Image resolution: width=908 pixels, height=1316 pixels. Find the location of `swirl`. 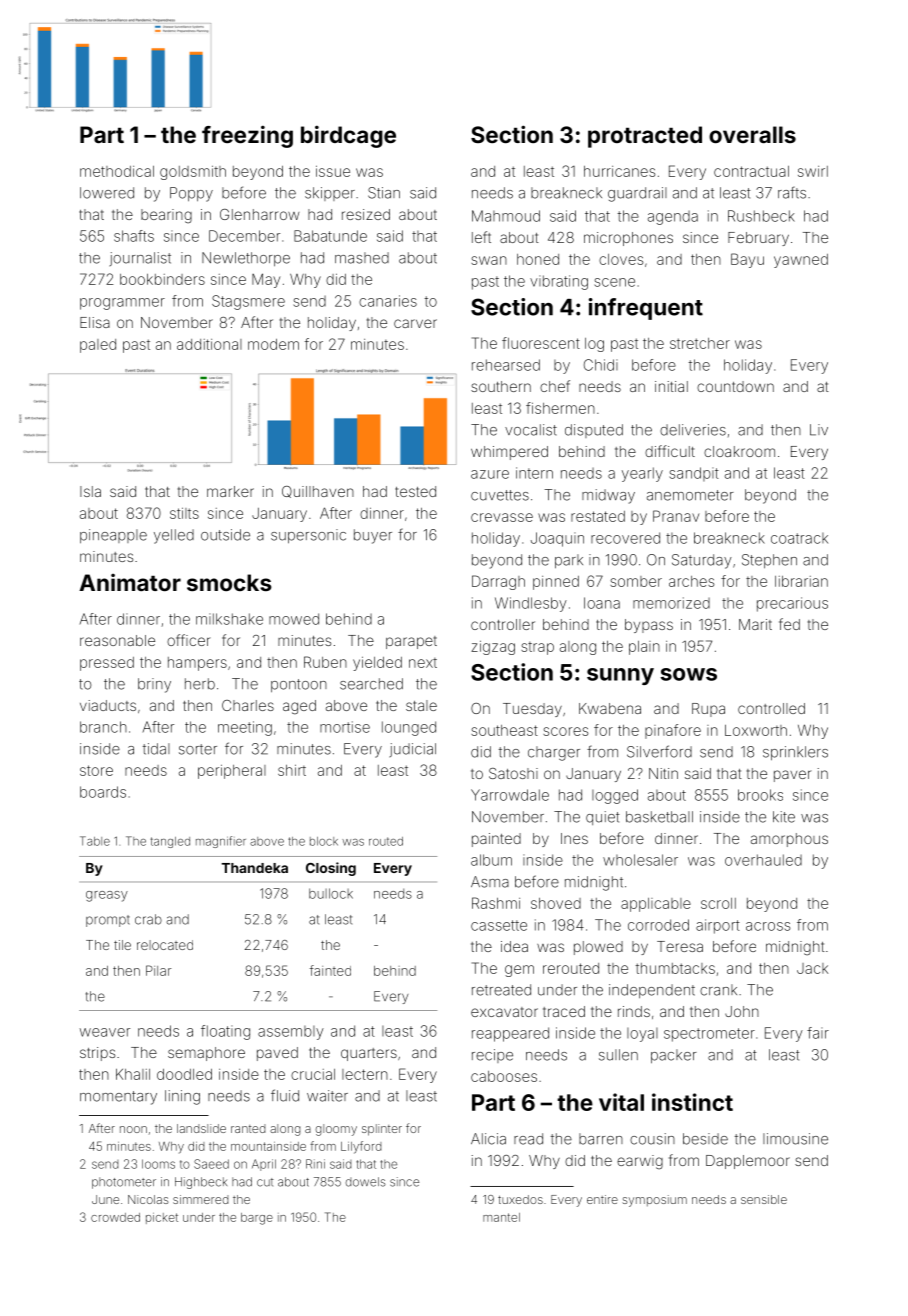

swirl is located at coordinates (813, 171).
